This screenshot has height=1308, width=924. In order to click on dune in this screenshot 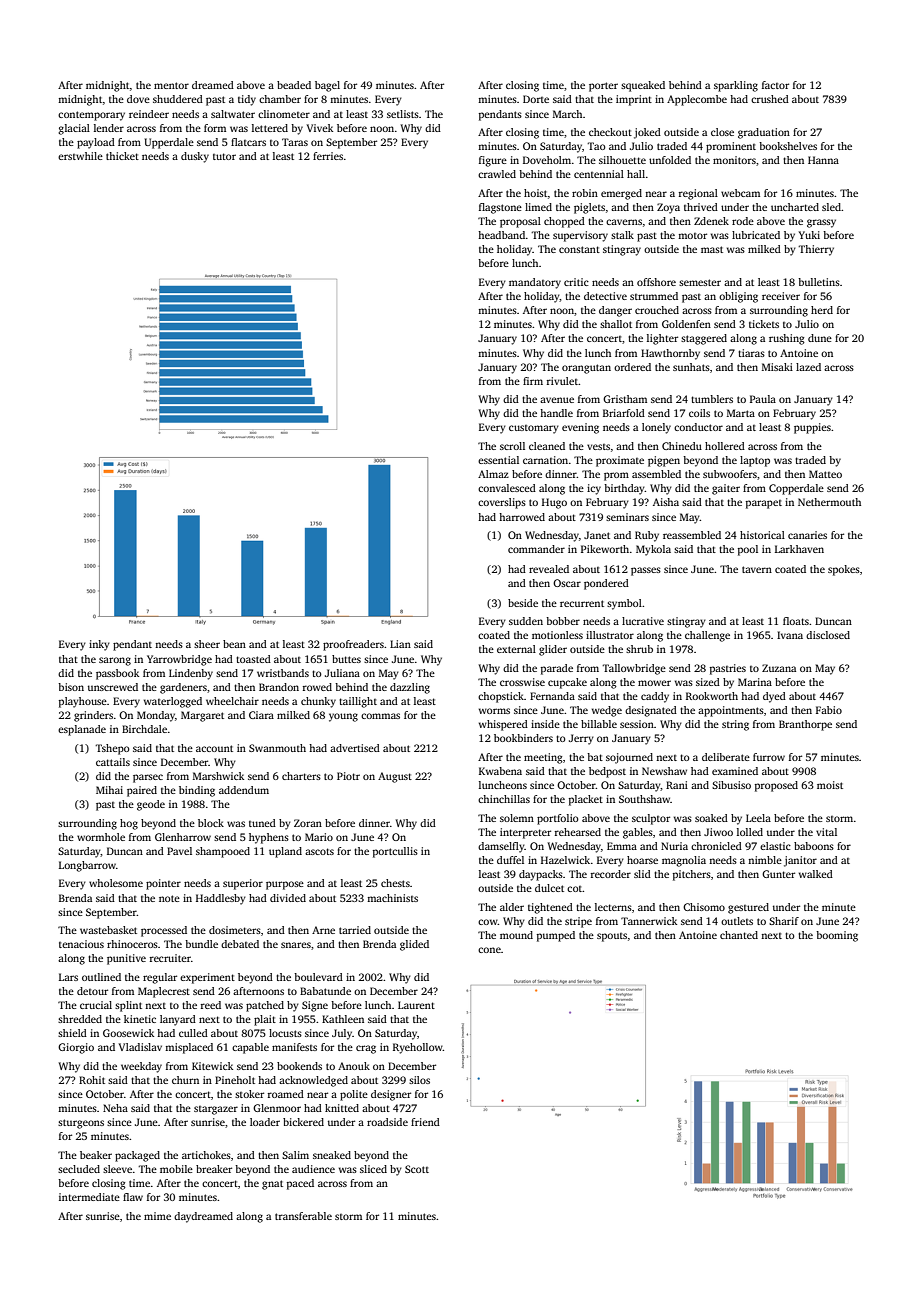, I will do `click(820, 338)`.
